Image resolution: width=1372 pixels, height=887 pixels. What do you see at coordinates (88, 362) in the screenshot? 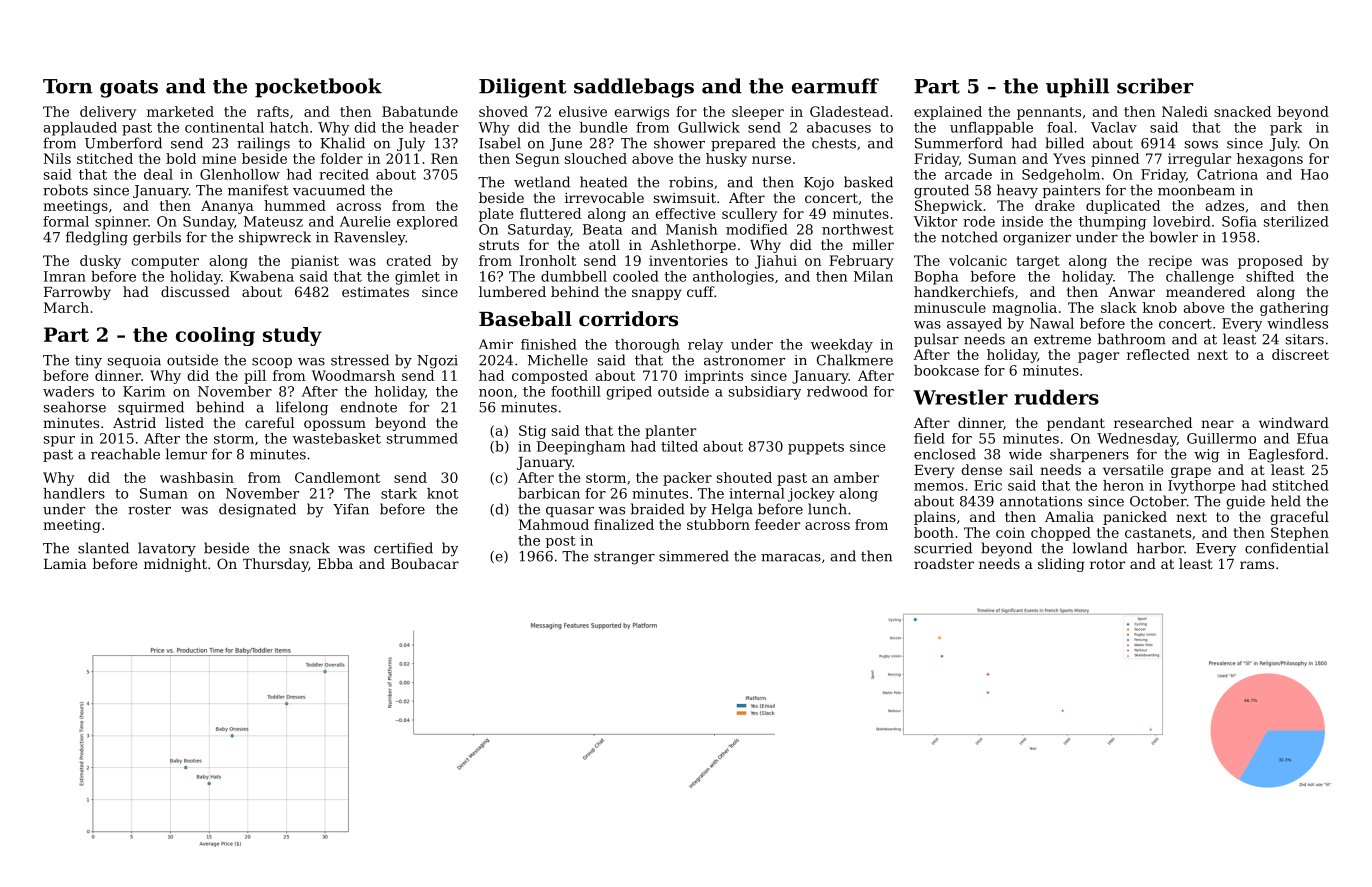
I see `tiny` at bounding box center [88, 362].
